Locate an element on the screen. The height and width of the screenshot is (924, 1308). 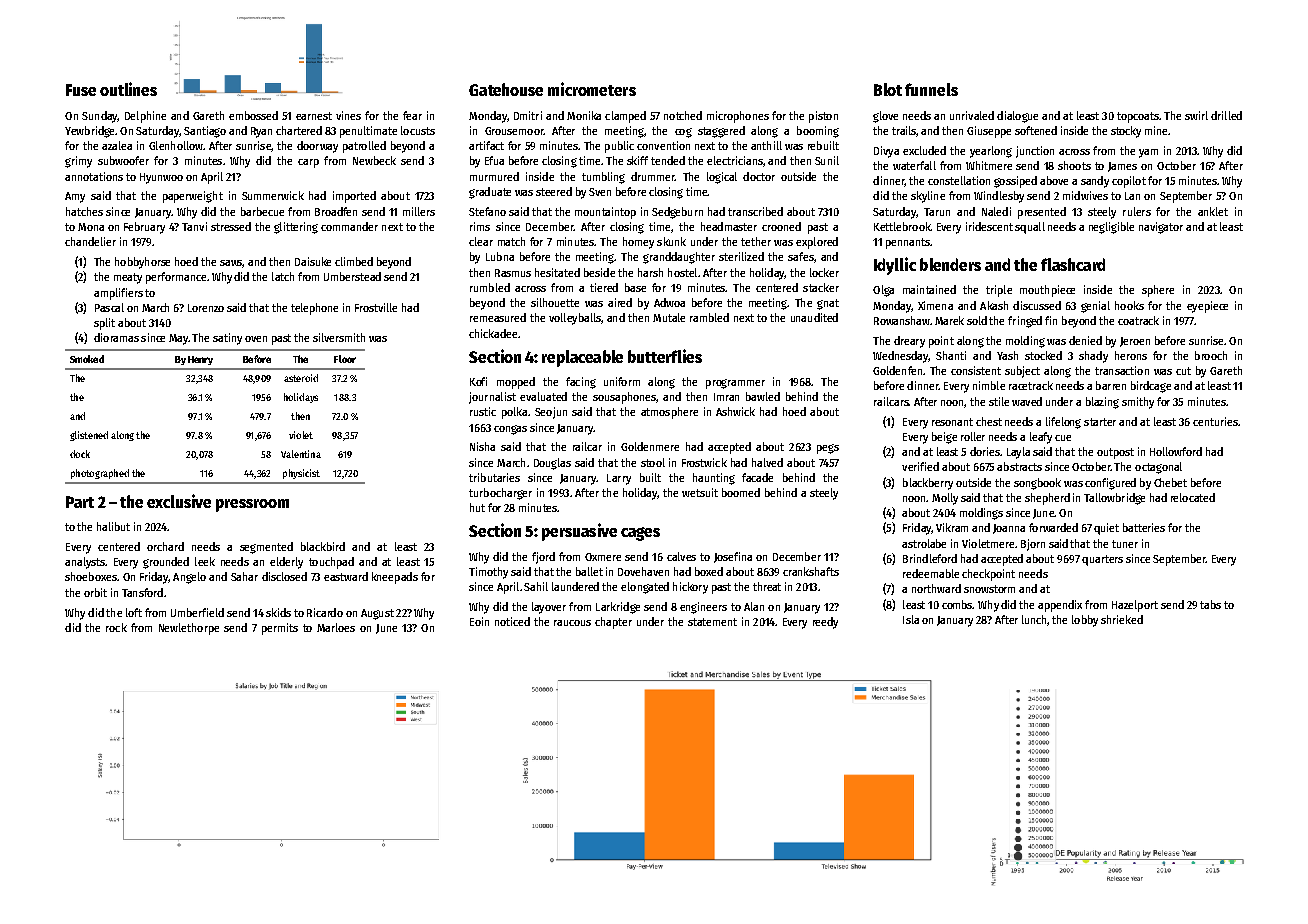
Marloes is located at coordinates (336, 627).
